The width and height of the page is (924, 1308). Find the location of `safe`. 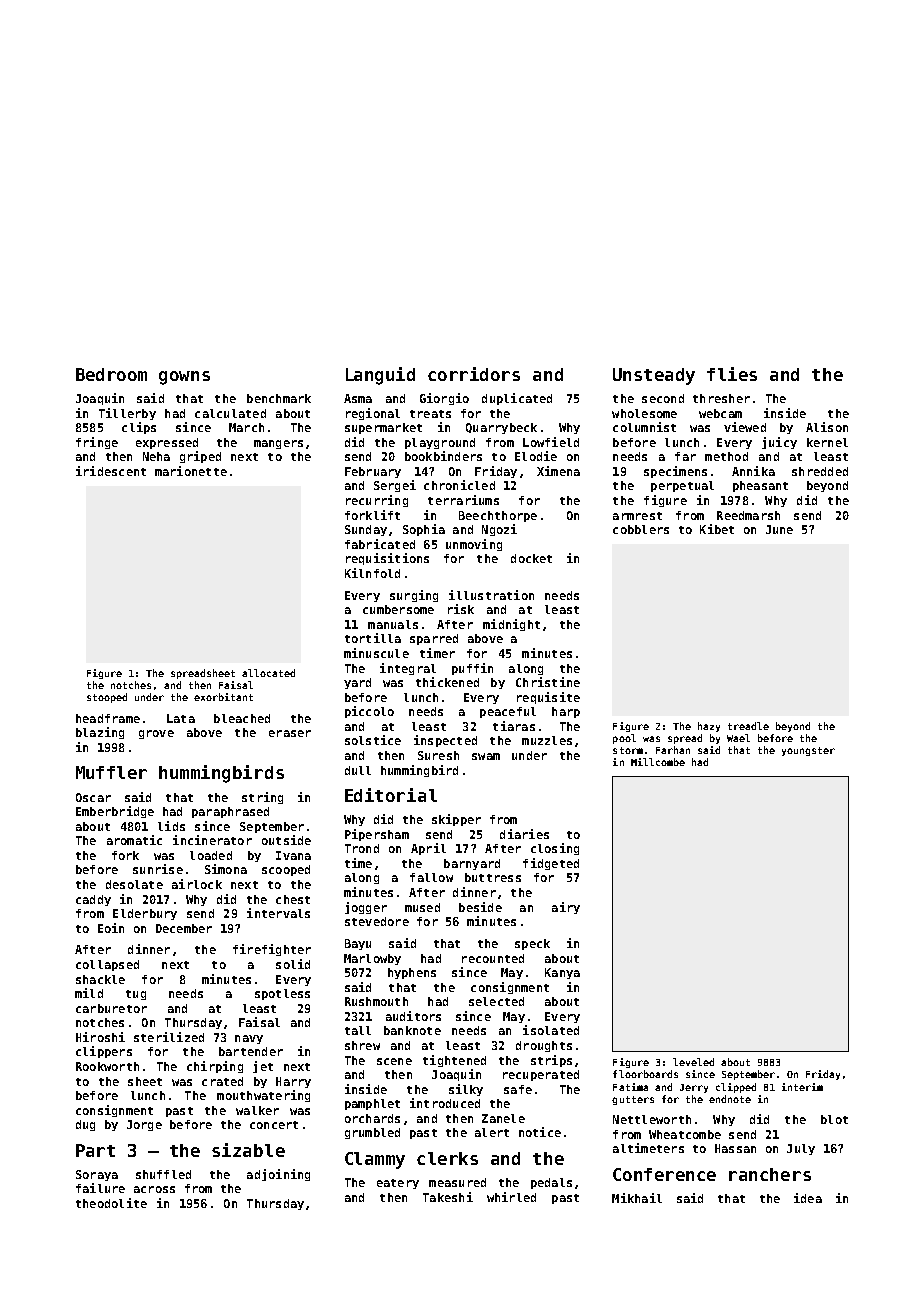

safe is located at coordinates (518, 1089).
